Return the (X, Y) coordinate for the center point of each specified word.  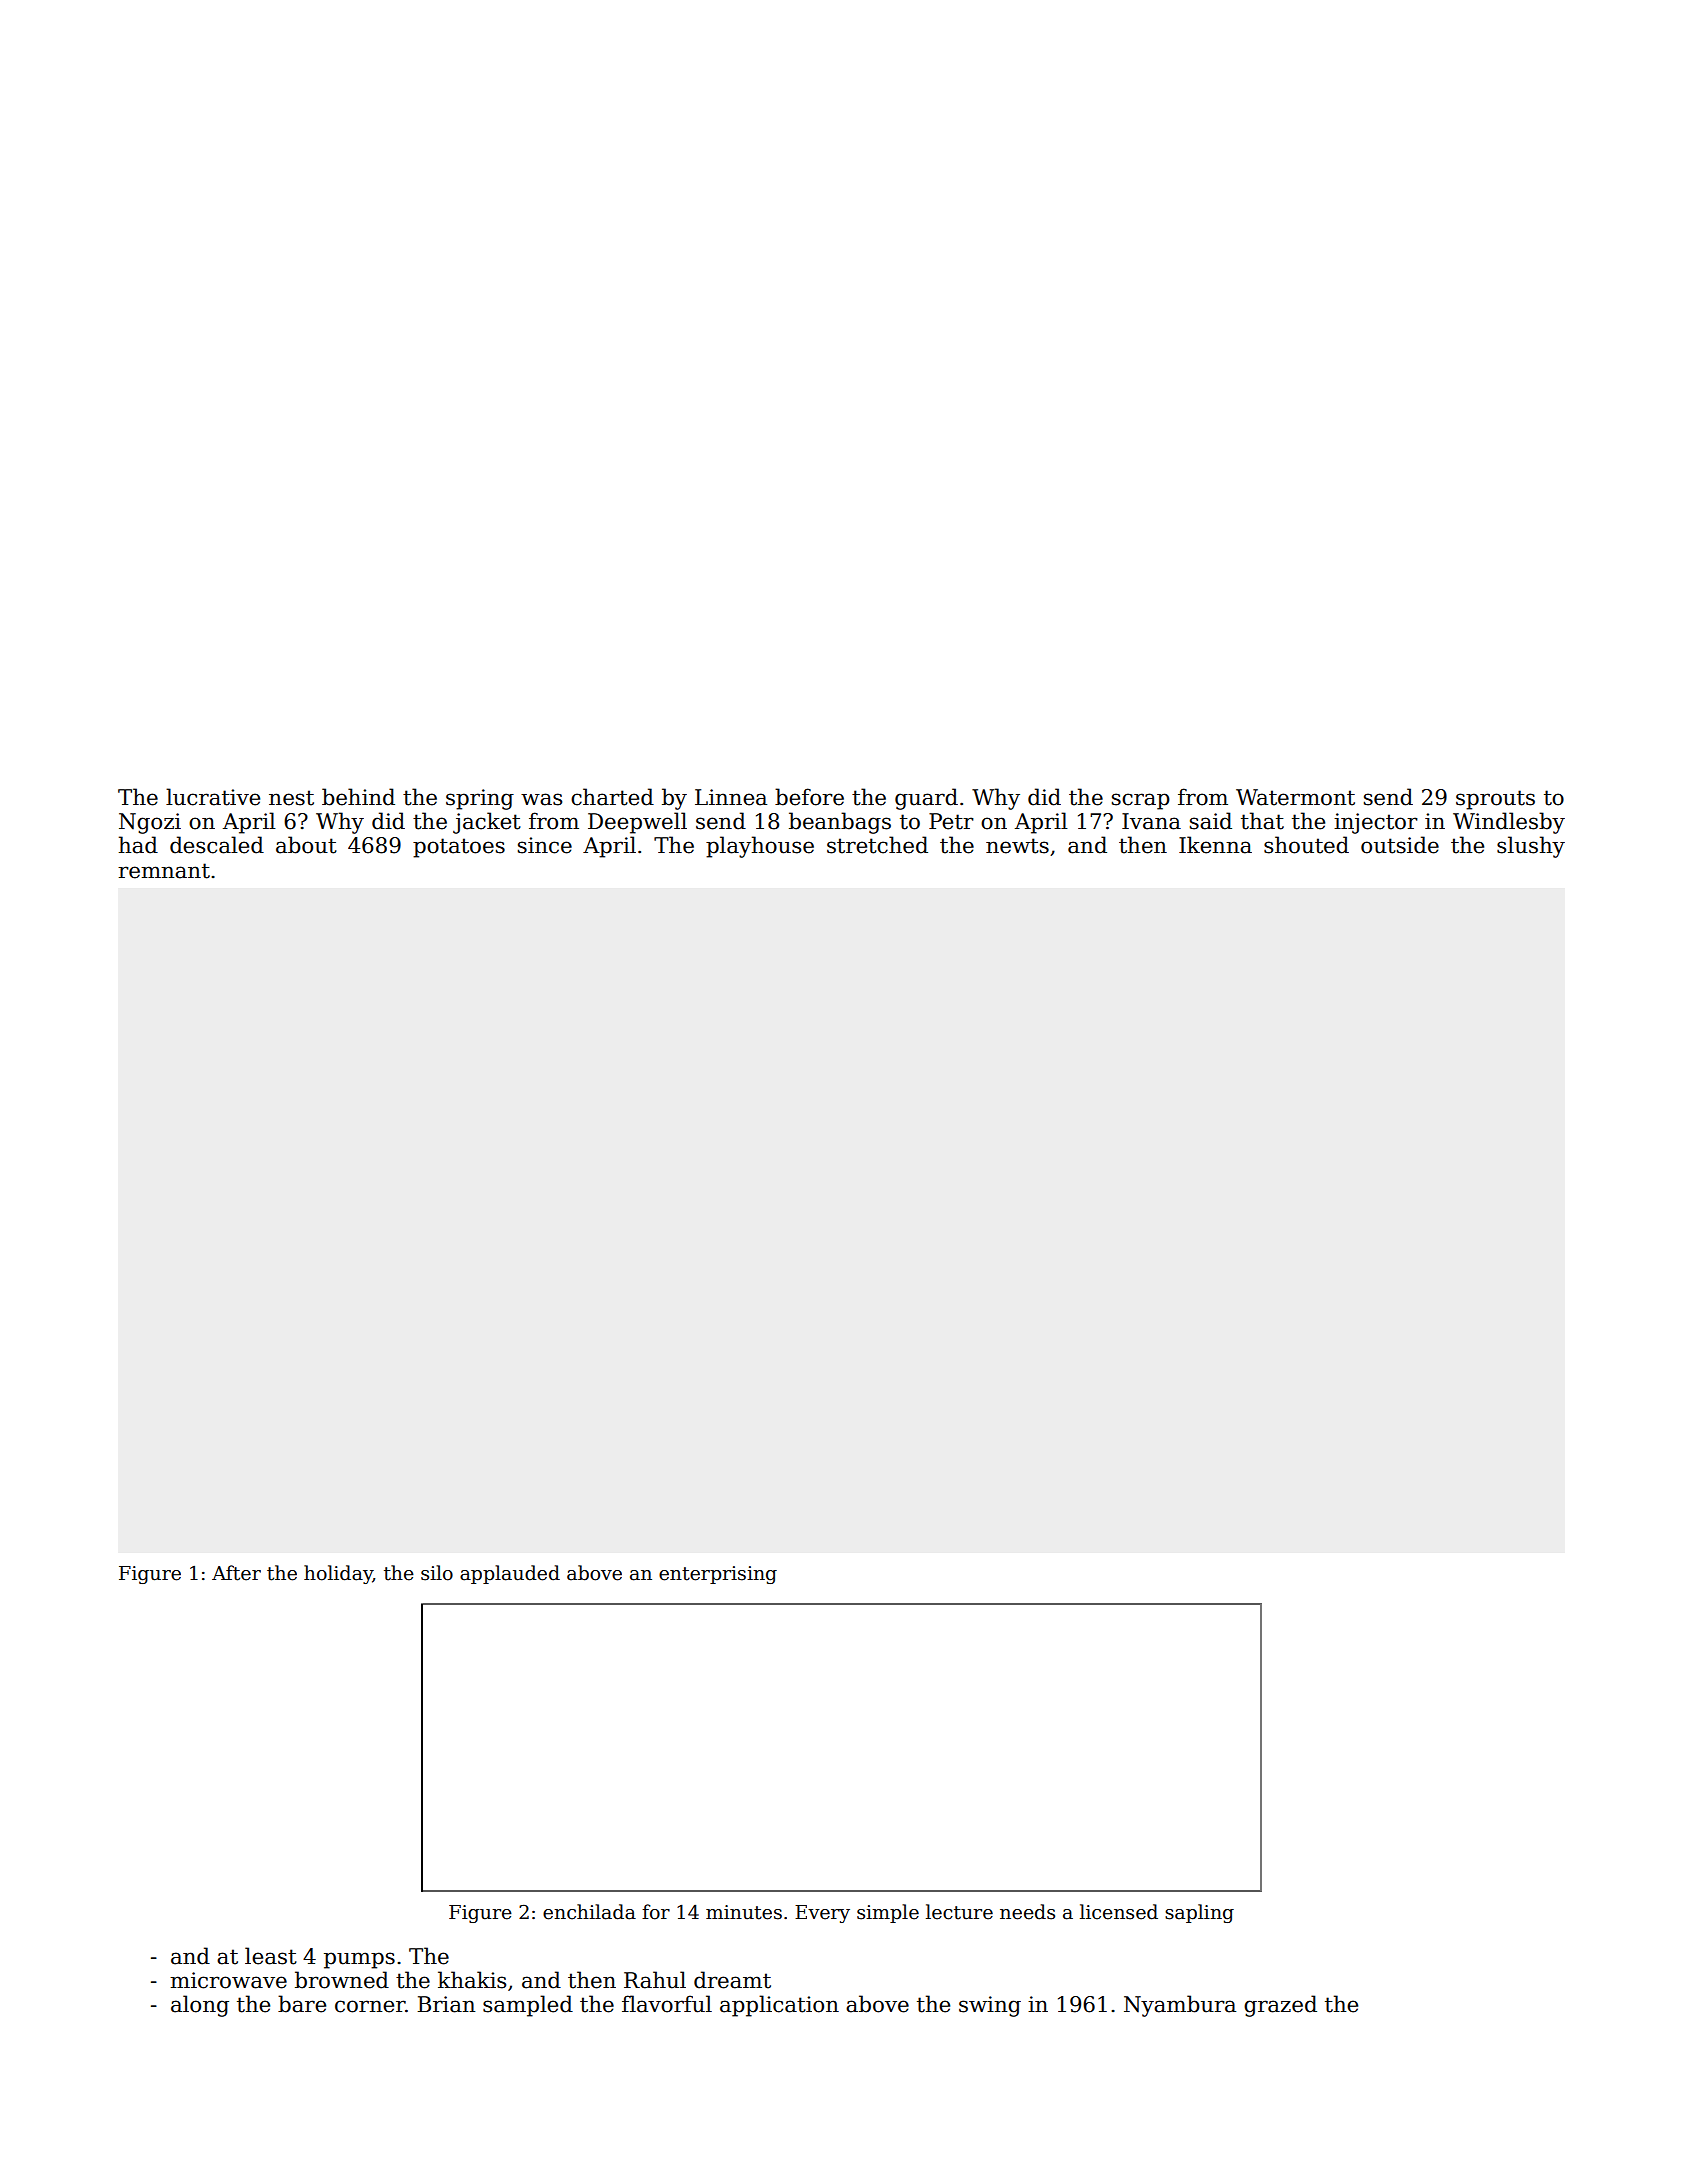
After (236, 1573)
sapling (1199, 1913)
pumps (359, 1960)
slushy (1531, 847)
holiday (338, 1574)
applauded (510, 1574)
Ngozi (150, 823)
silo (437, 1573)
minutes (744, 1912)
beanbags (840, 823)
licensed (1119, 1912)
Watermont (1295, 797)
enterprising (718, 1575)
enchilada (589, 1912)
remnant (164, 871)
